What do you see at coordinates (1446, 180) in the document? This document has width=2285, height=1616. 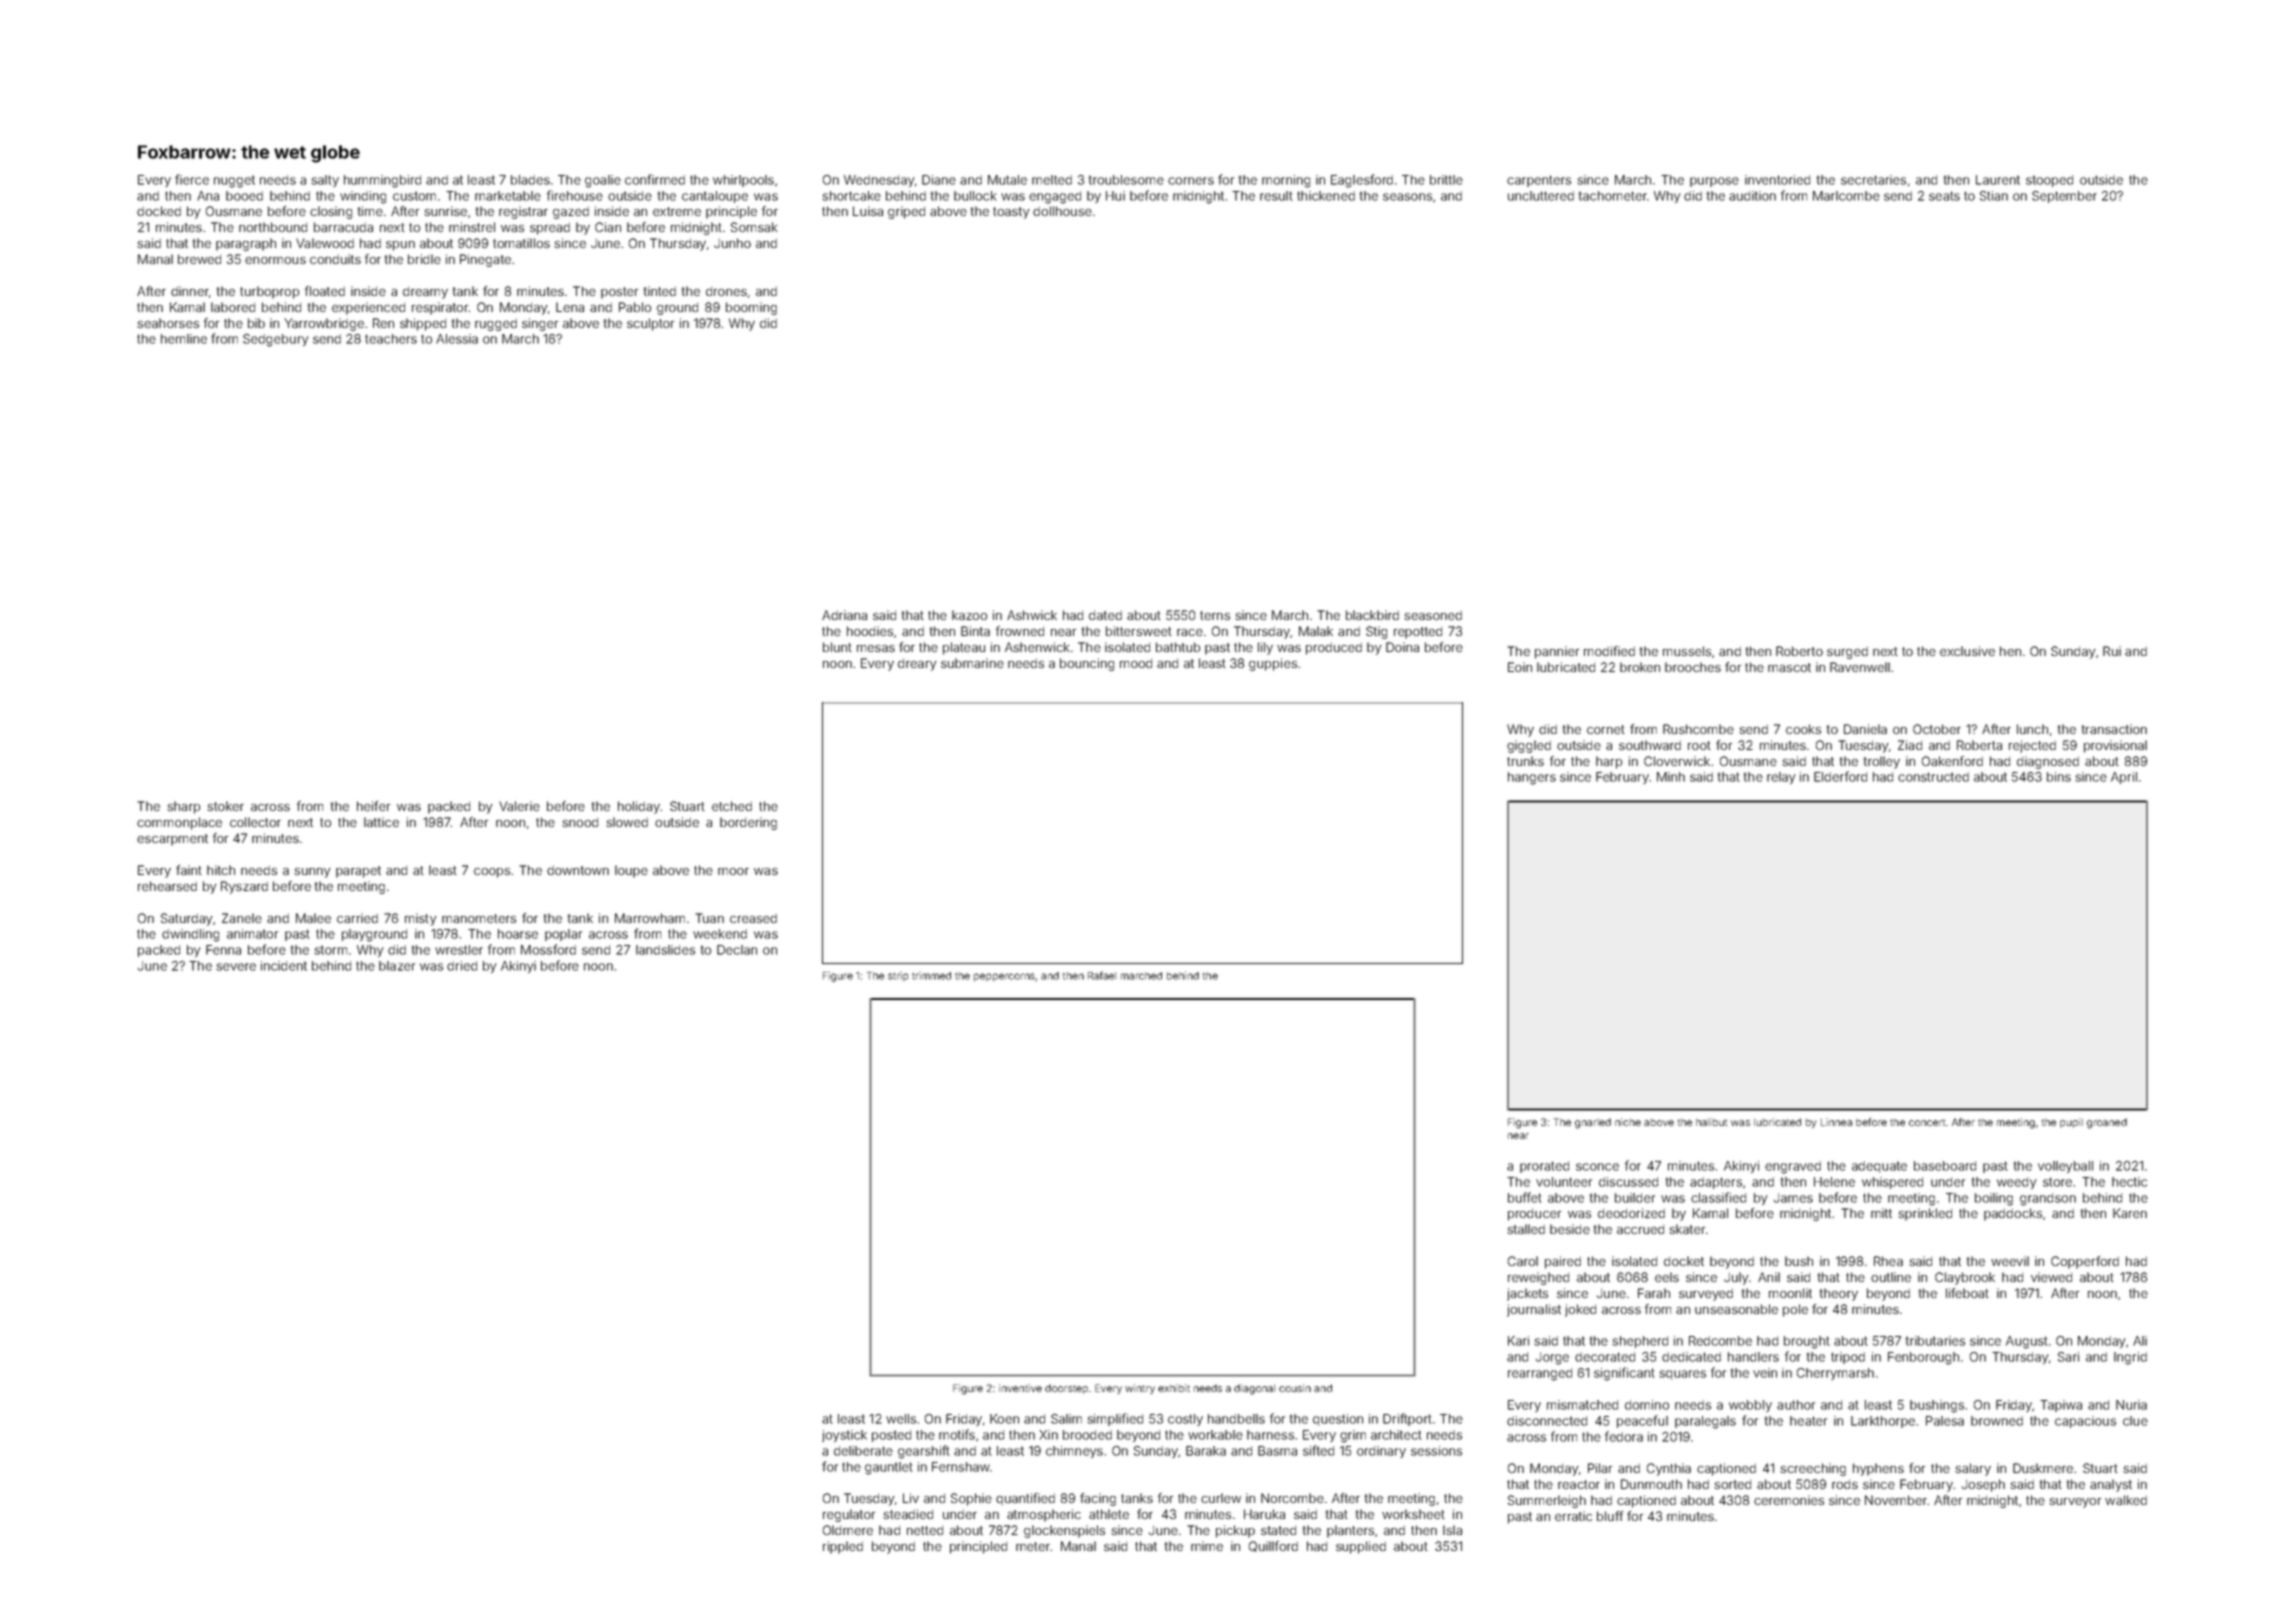 I see `brittle` at bounding box center [1446, 180].
